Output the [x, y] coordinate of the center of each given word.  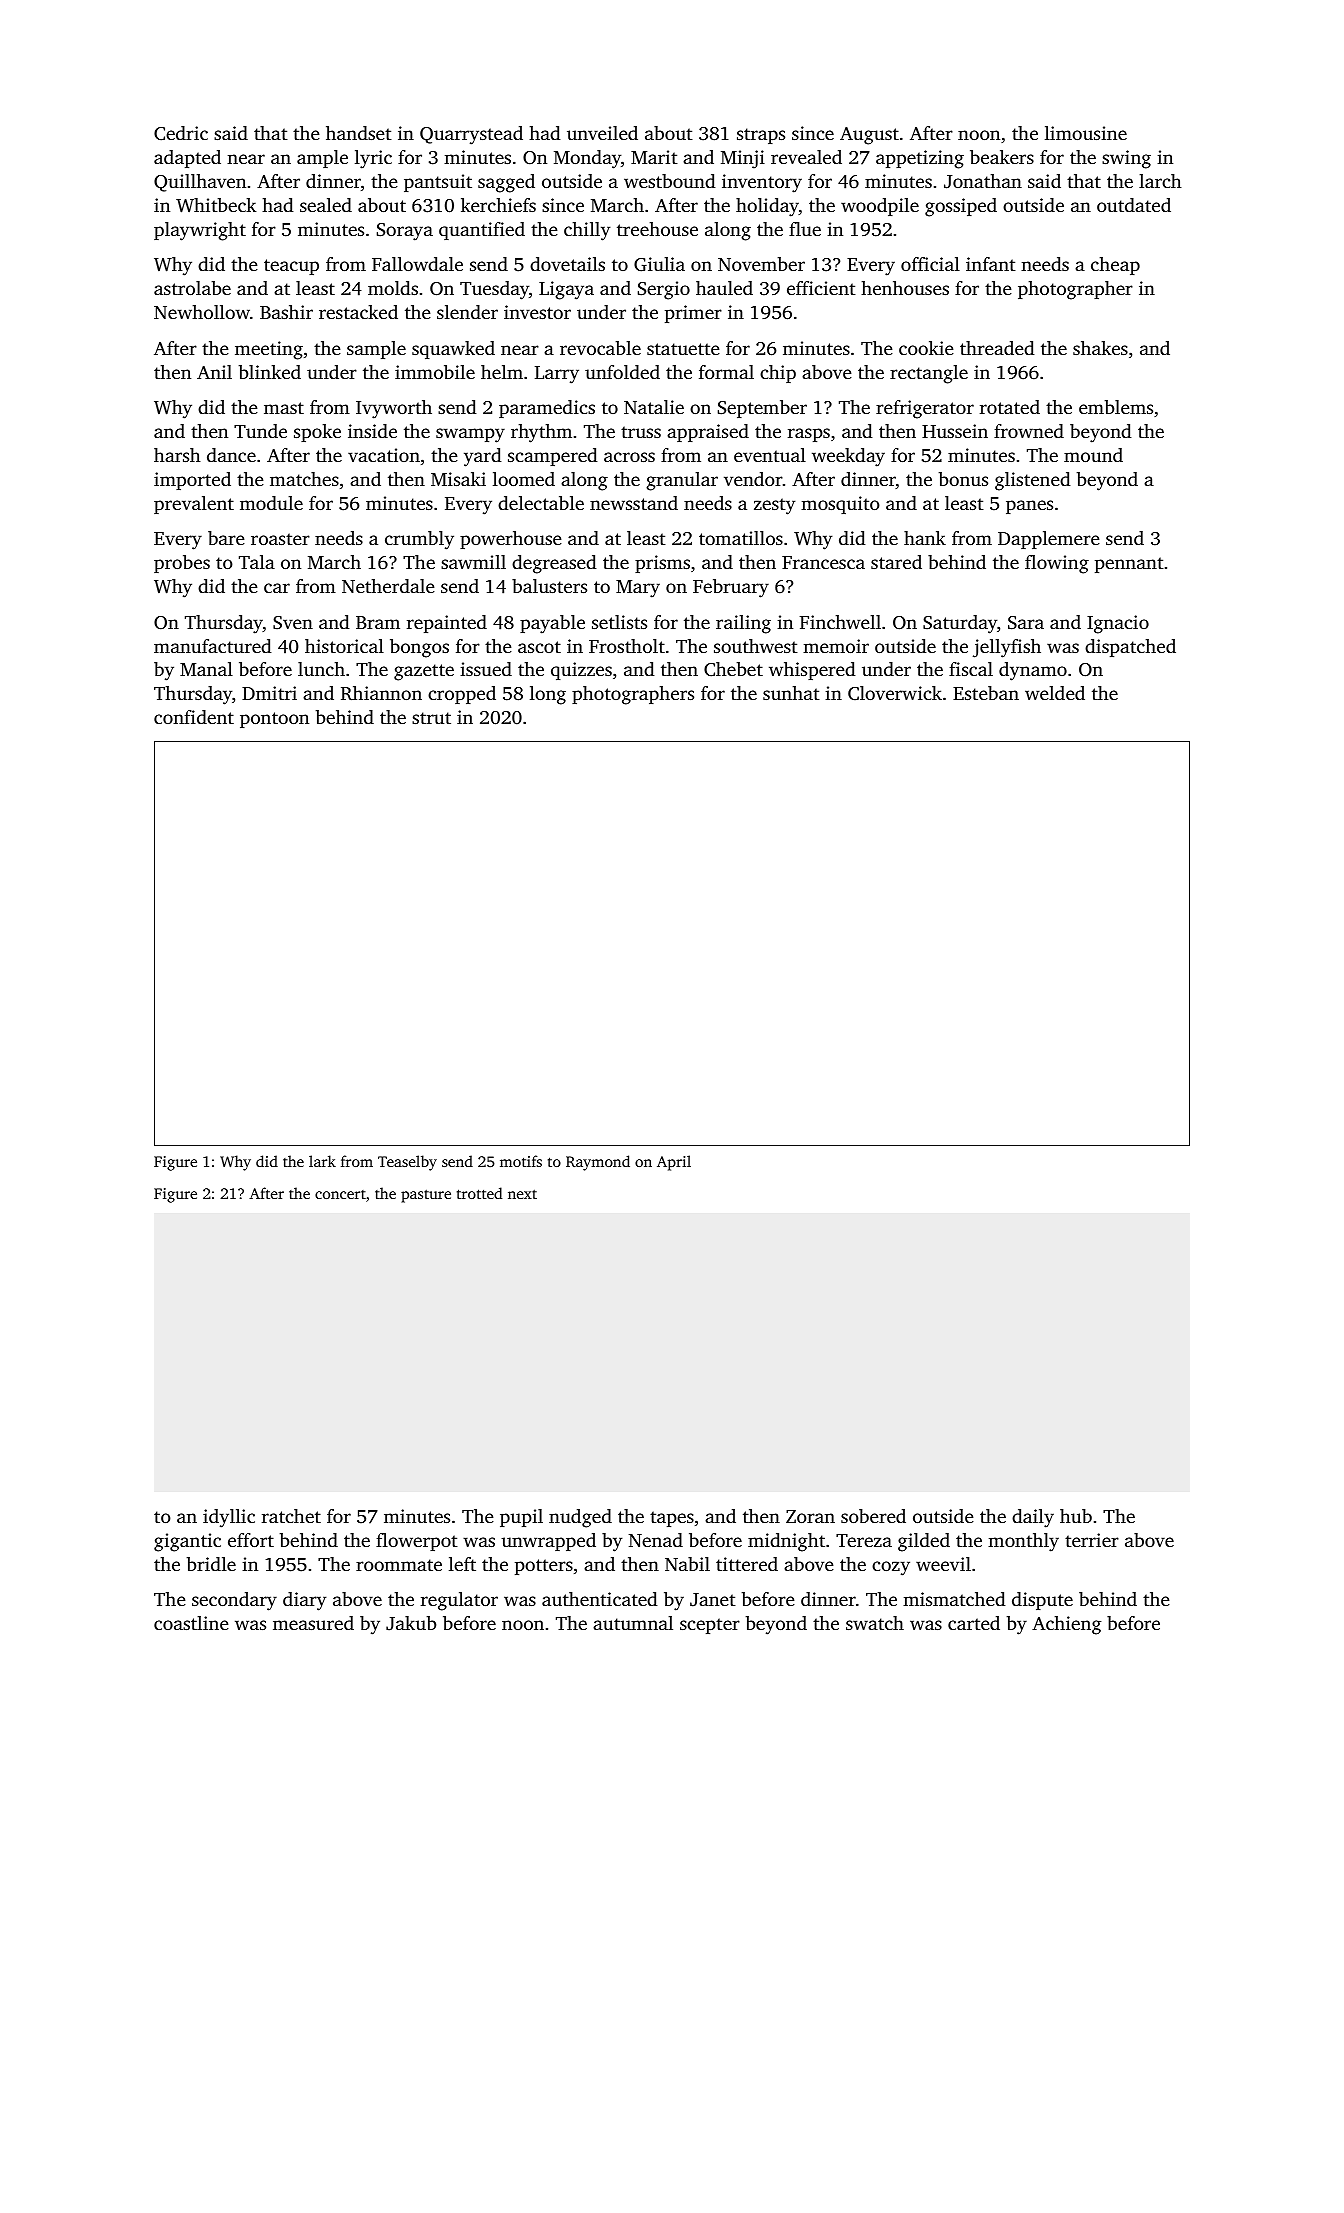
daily [1033, 1518]
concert [340, 1194]
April [674, 1163]
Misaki [458, 479]
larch [1160, 181]
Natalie [654, 407]
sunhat [791, 693]
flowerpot [417, 1542]
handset [359, 133]
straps [761, 136]
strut [431, 718]
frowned [1029, 431]
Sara [1026, 623]
